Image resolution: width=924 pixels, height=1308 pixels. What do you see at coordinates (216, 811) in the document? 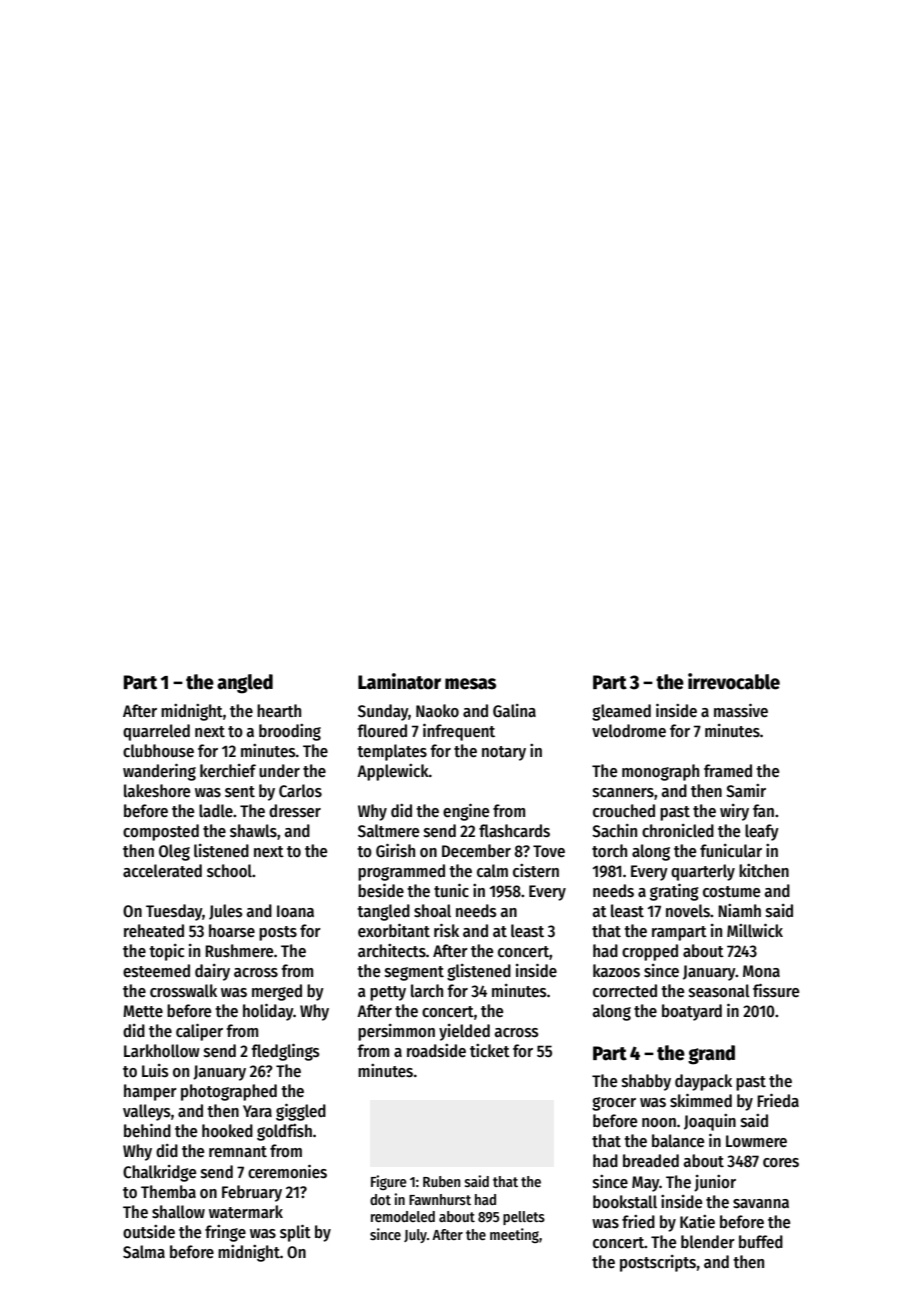
I see `ladle` at bounding box center [216, 811].
